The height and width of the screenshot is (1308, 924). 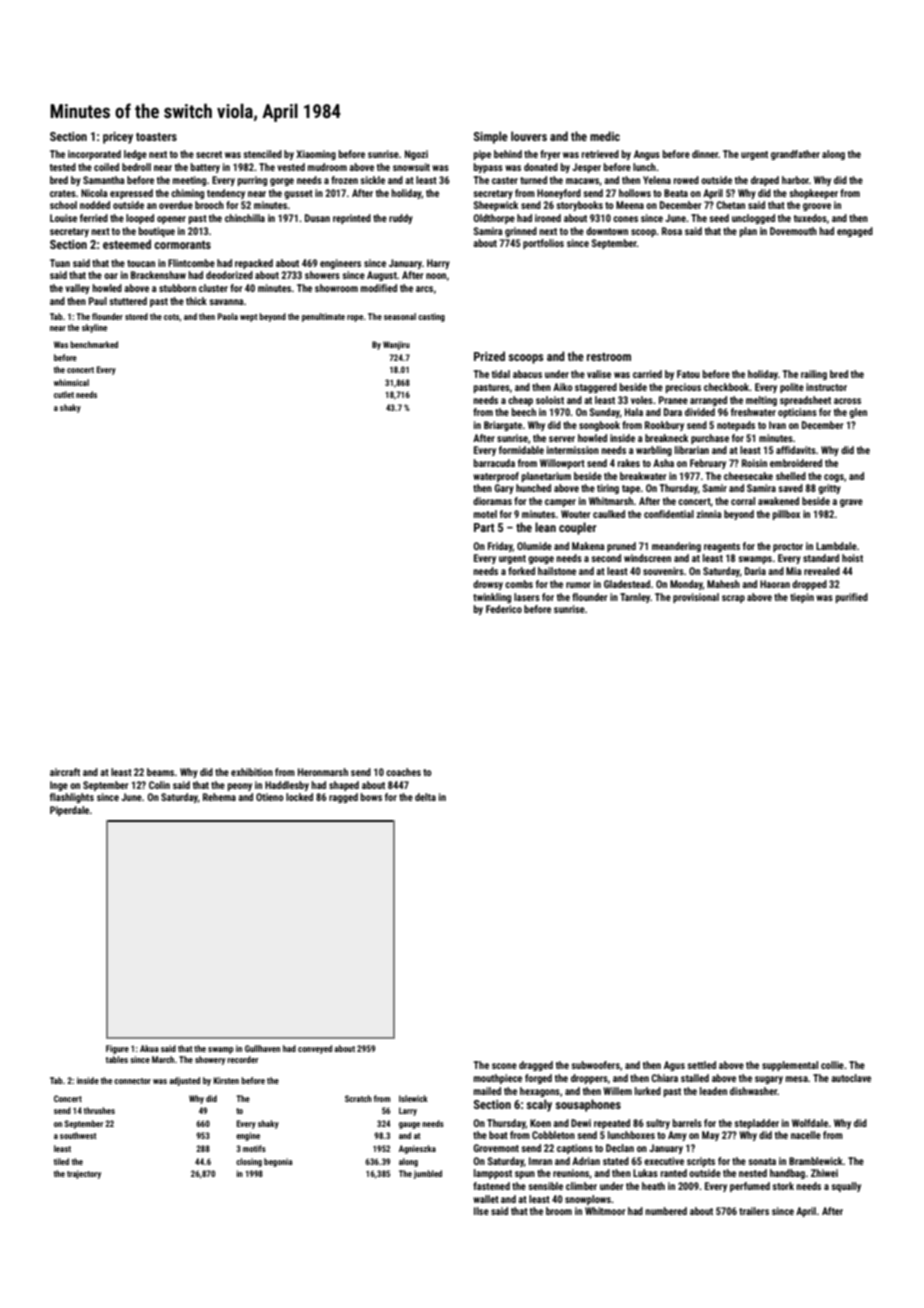 I want to click on toasters, so click(x=156, y=137).
